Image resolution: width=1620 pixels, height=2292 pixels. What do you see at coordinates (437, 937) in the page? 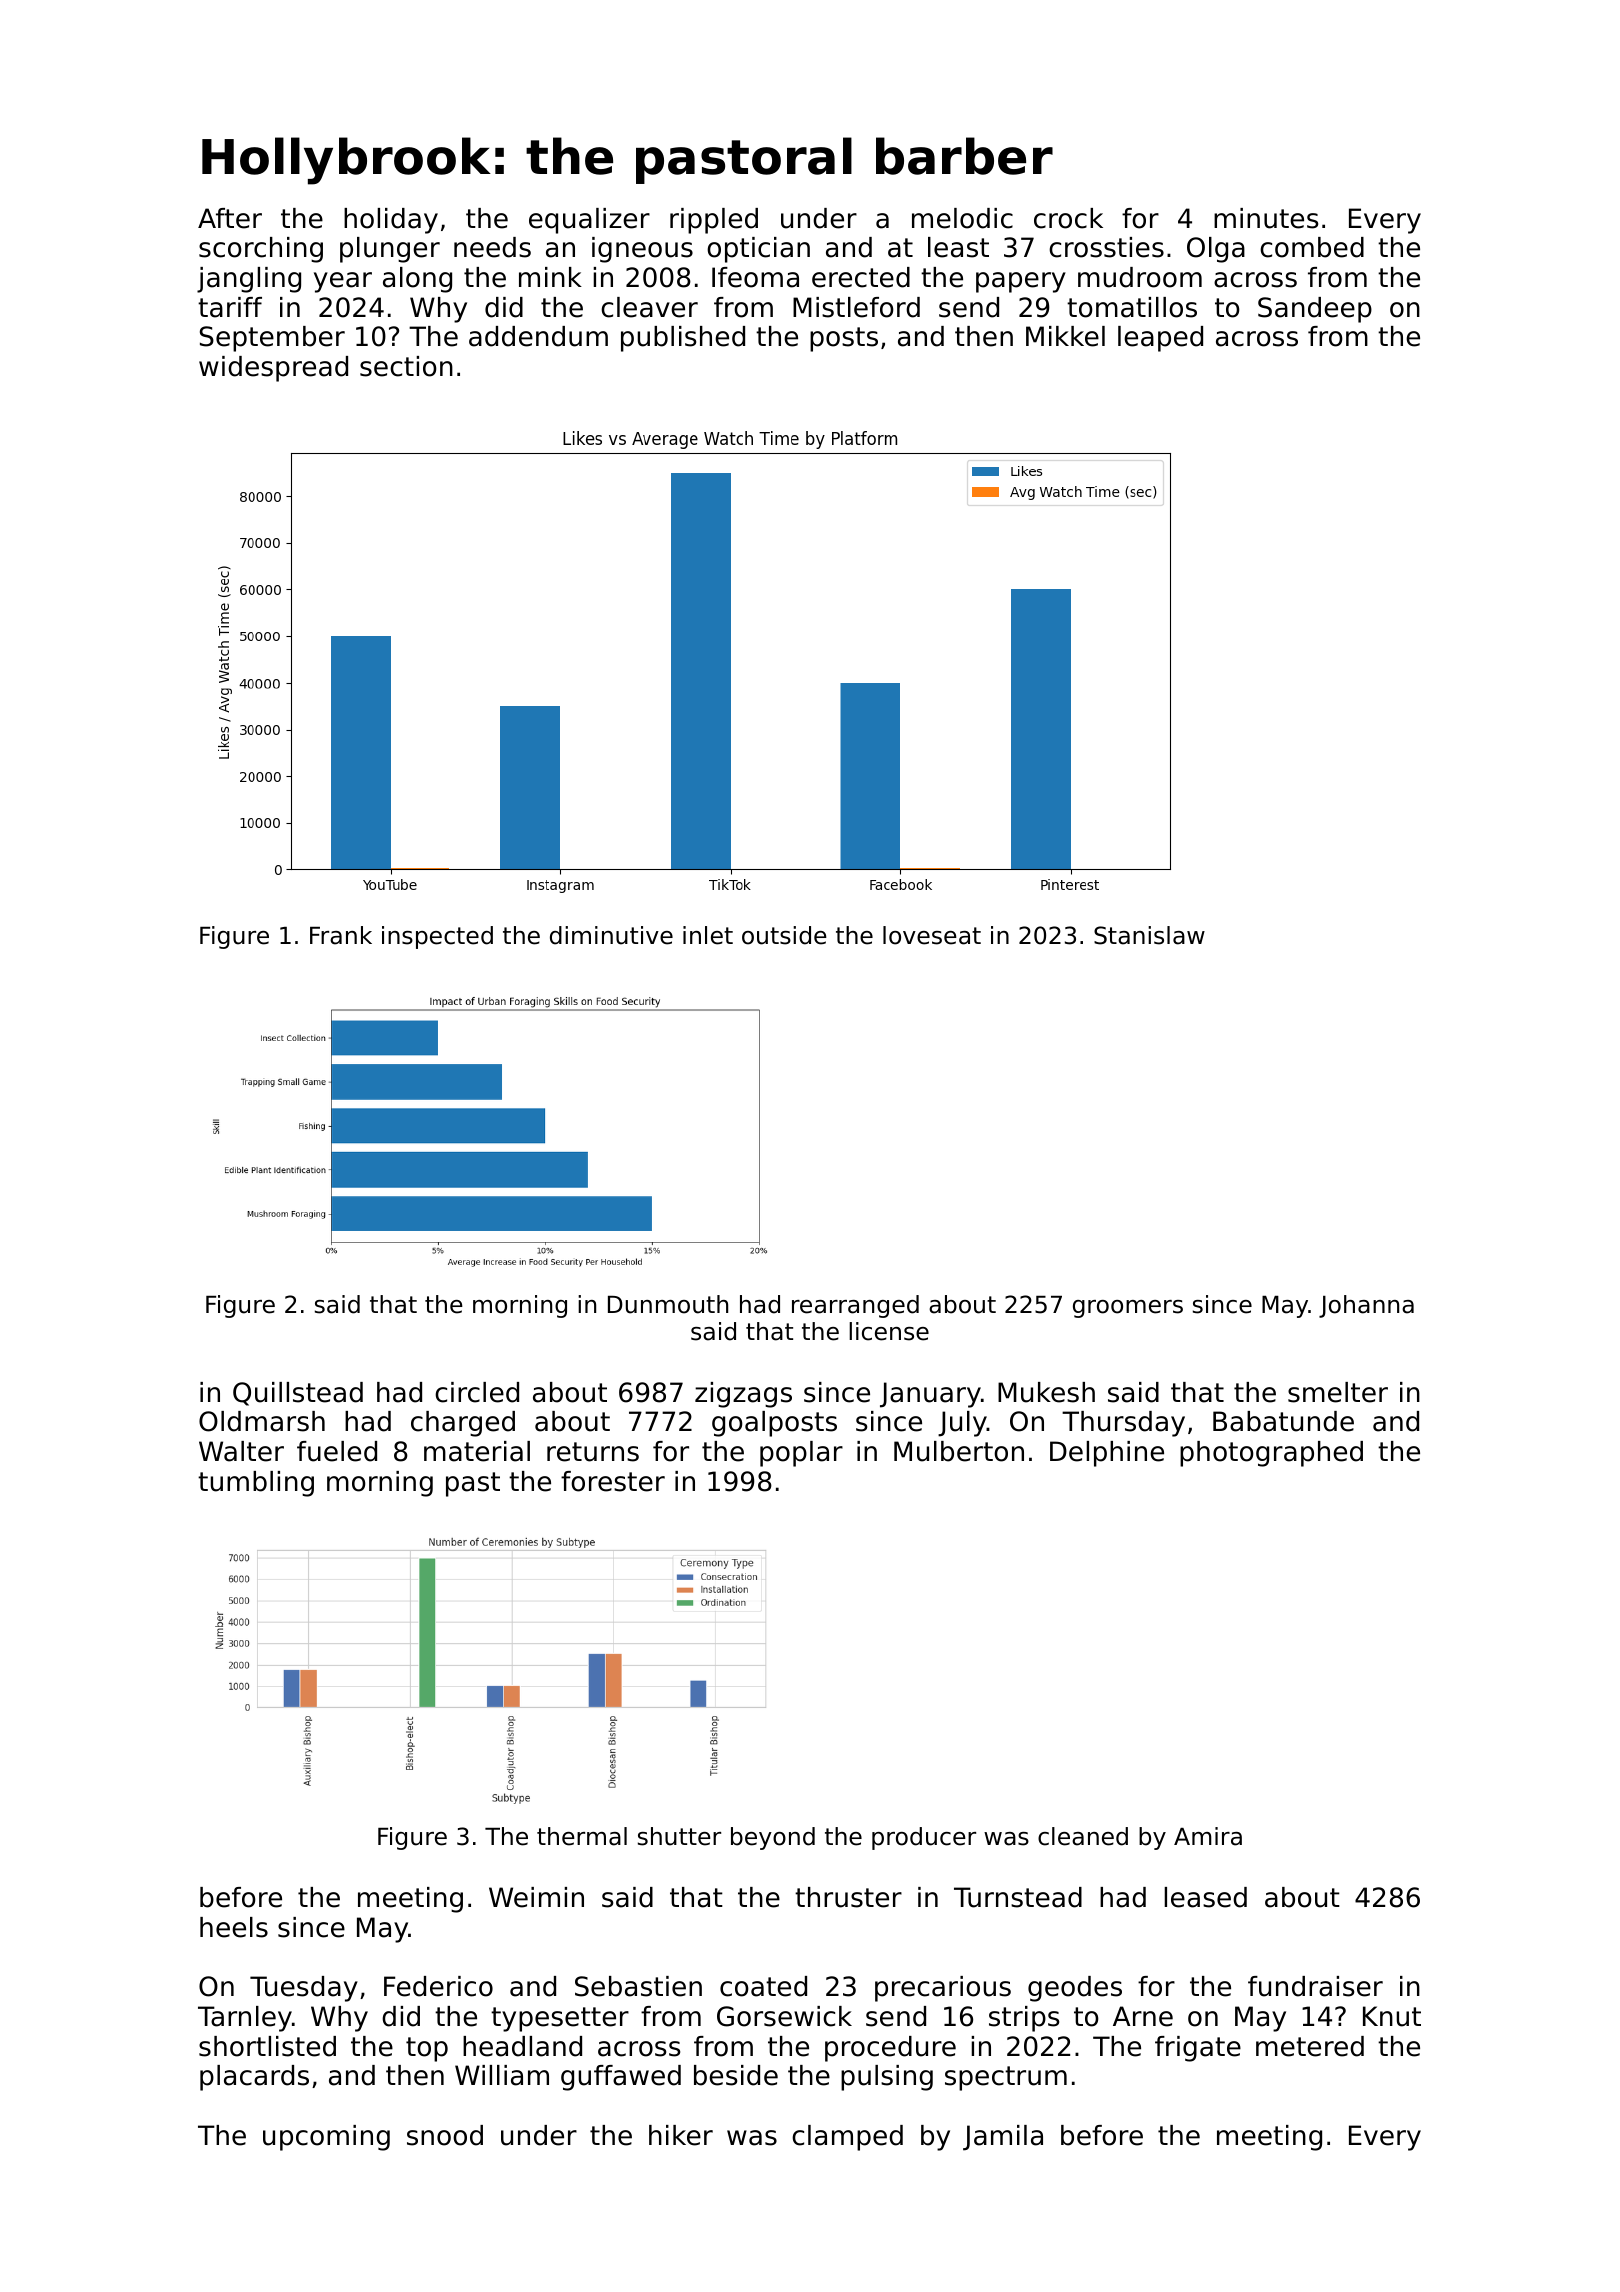
I see `inspected` at bounding box center [437, 937].
